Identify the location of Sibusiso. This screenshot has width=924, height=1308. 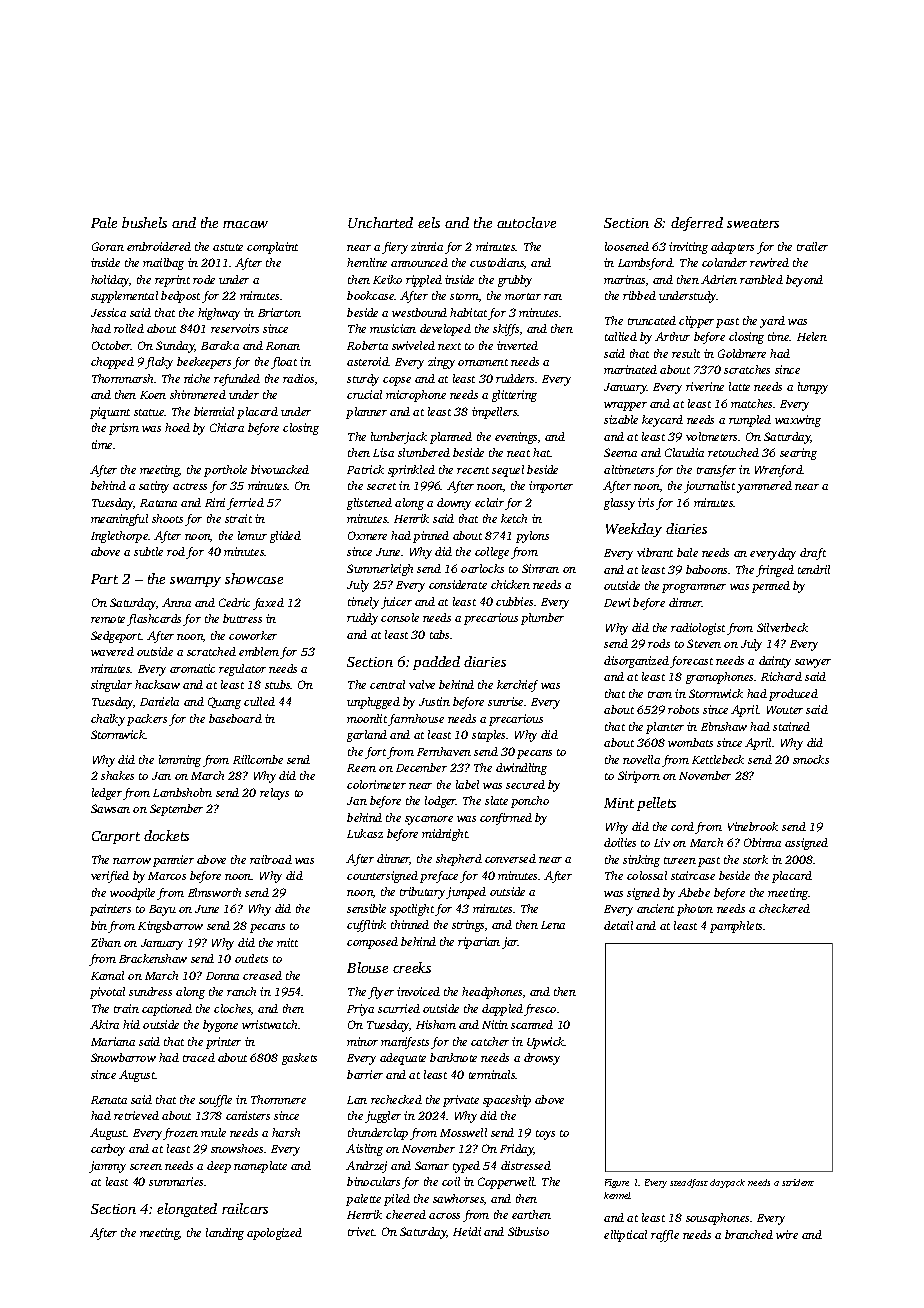
(528, 1231).
